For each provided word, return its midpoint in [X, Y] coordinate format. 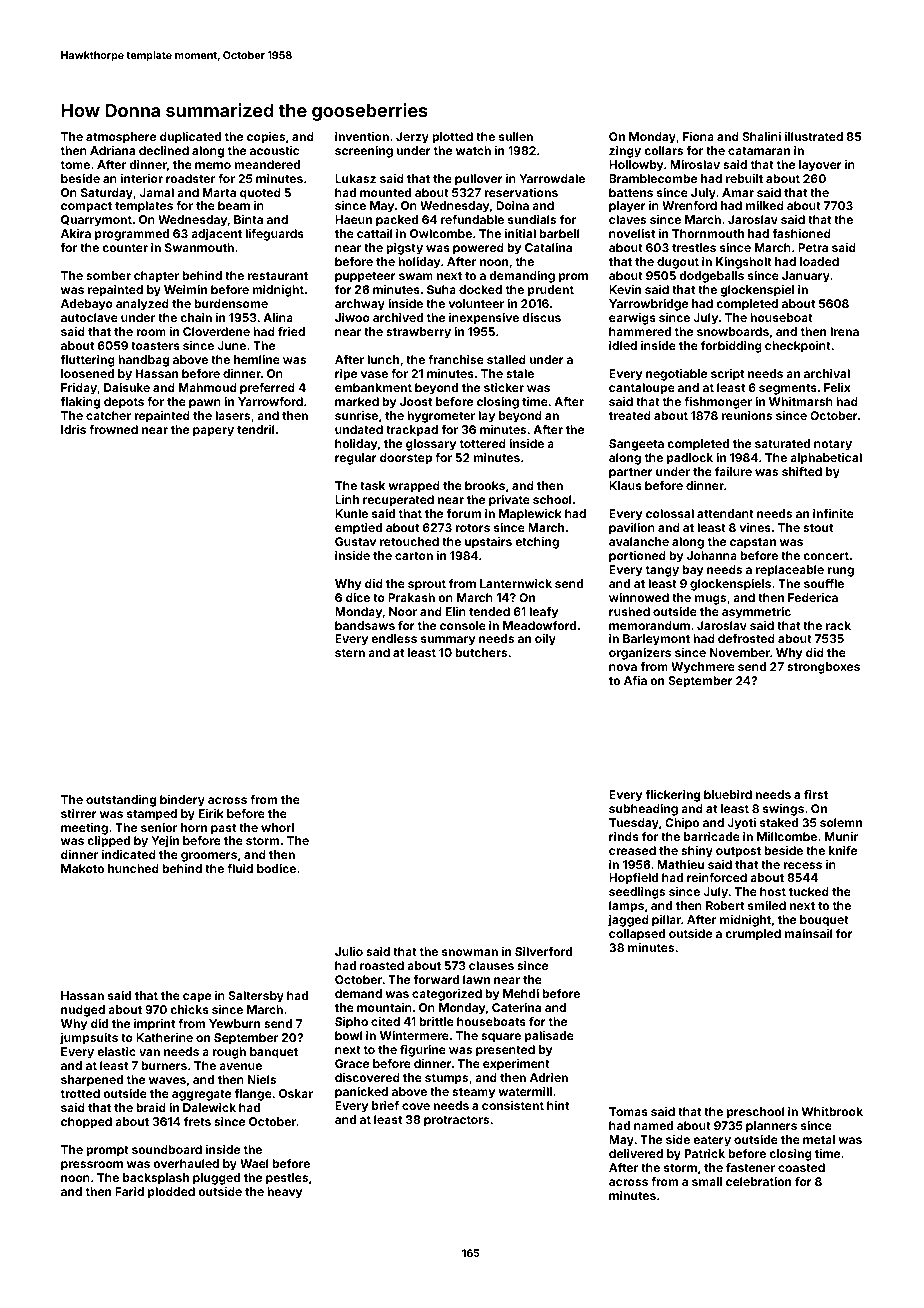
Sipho [351, 1023]
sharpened [92, 1081]
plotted [452, 138]
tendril [256, 429]
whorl [277, 827]
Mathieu [680, 864]
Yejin [165, 842]
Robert [725, 905]
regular [356, 459]
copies [266, 138]
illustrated [814, 136]
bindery [182, 801]
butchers [481, 652]
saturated [782, 443]
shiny [697, 852]
